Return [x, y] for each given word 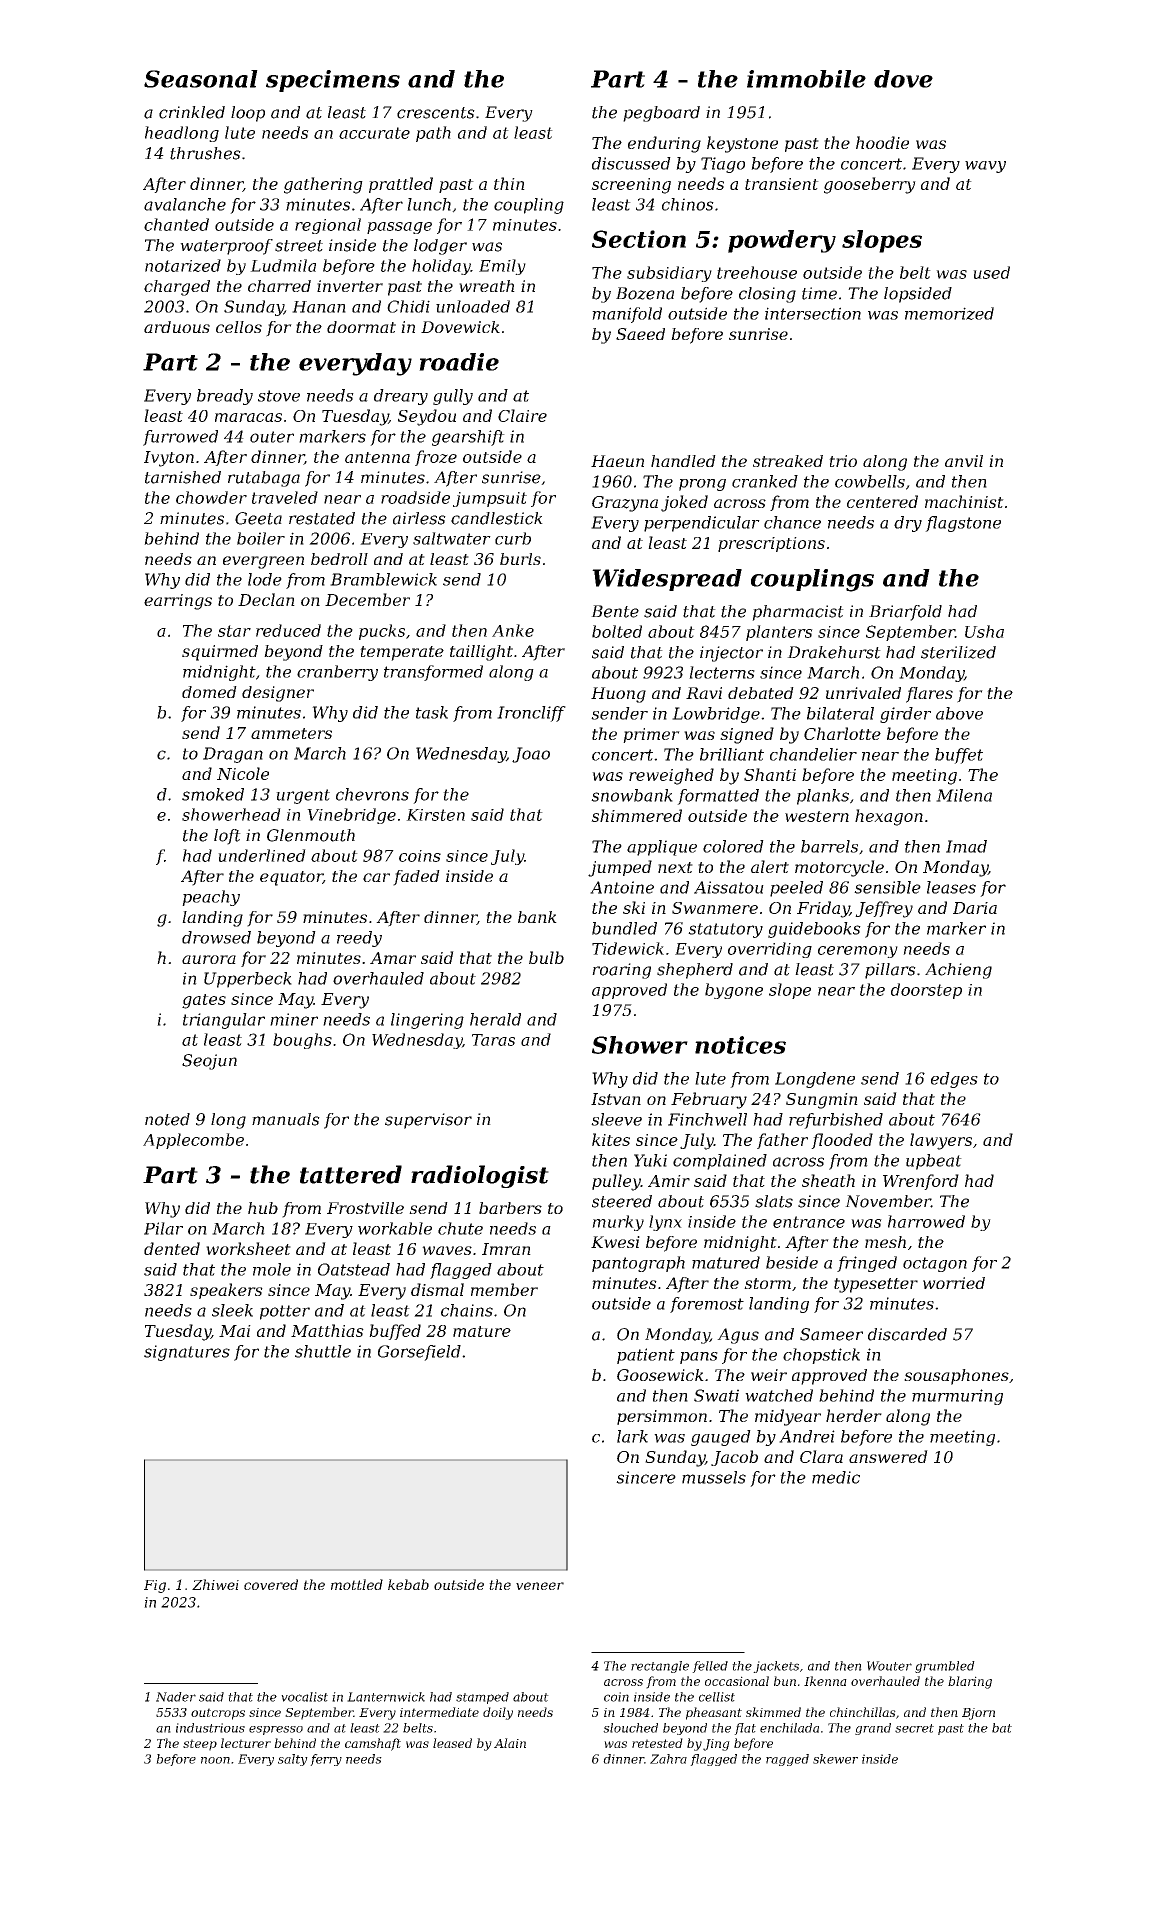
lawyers [941, 1141]
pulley [616, 1182]
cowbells [870, 481]
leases [951, 887]
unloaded [473, 306]
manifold [627, 315]
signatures [187, 1353]
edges [954, 1080]
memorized [949, 313]
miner [294, 1019]
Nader [176, 1697]
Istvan [616, 1099]
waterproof [226, 247]
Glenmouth [311, 835]
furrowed [180, 438]
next [675, 867]
